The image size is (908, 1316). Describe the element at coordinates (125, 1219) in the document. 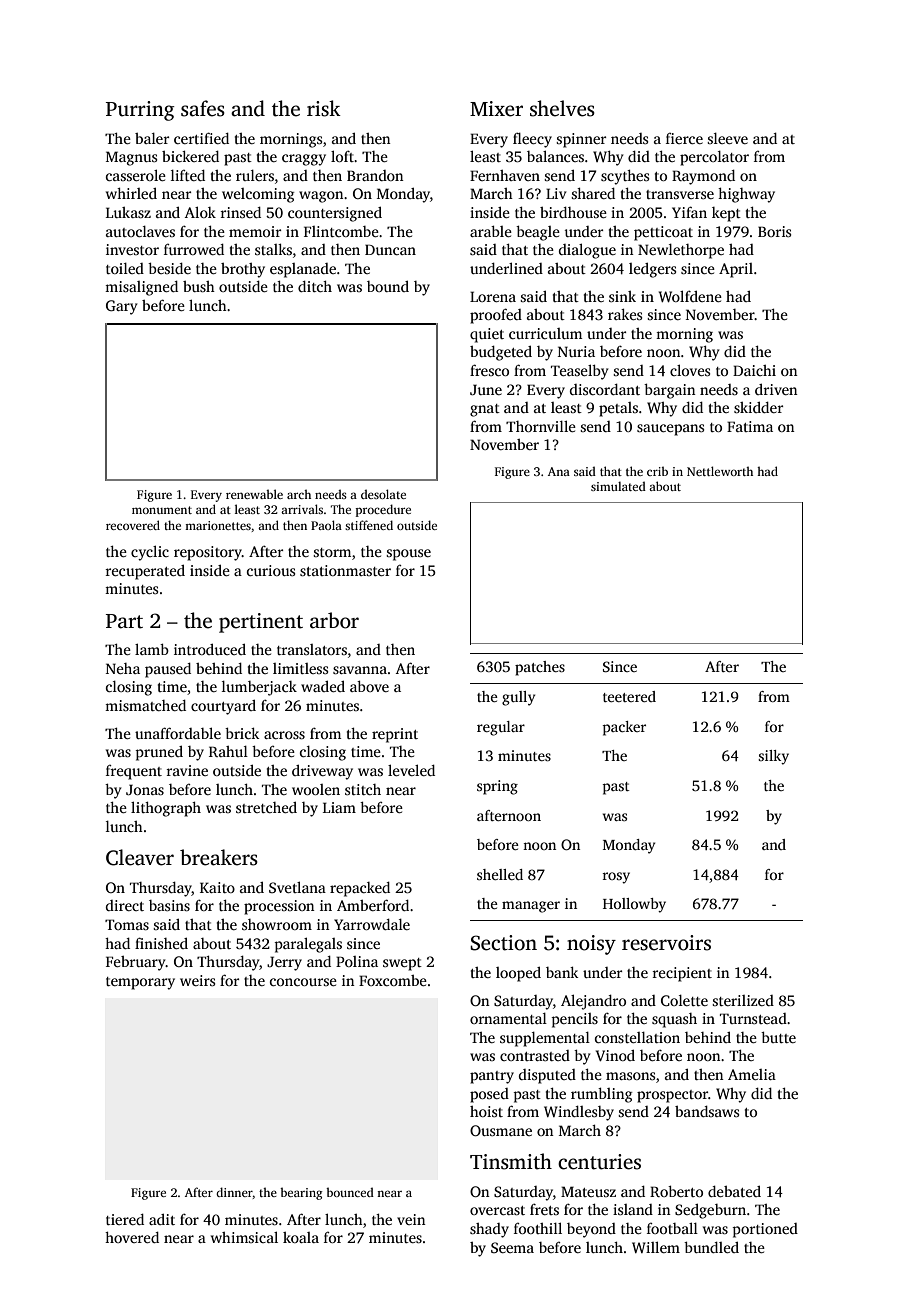

I see `tiered` at that location.
